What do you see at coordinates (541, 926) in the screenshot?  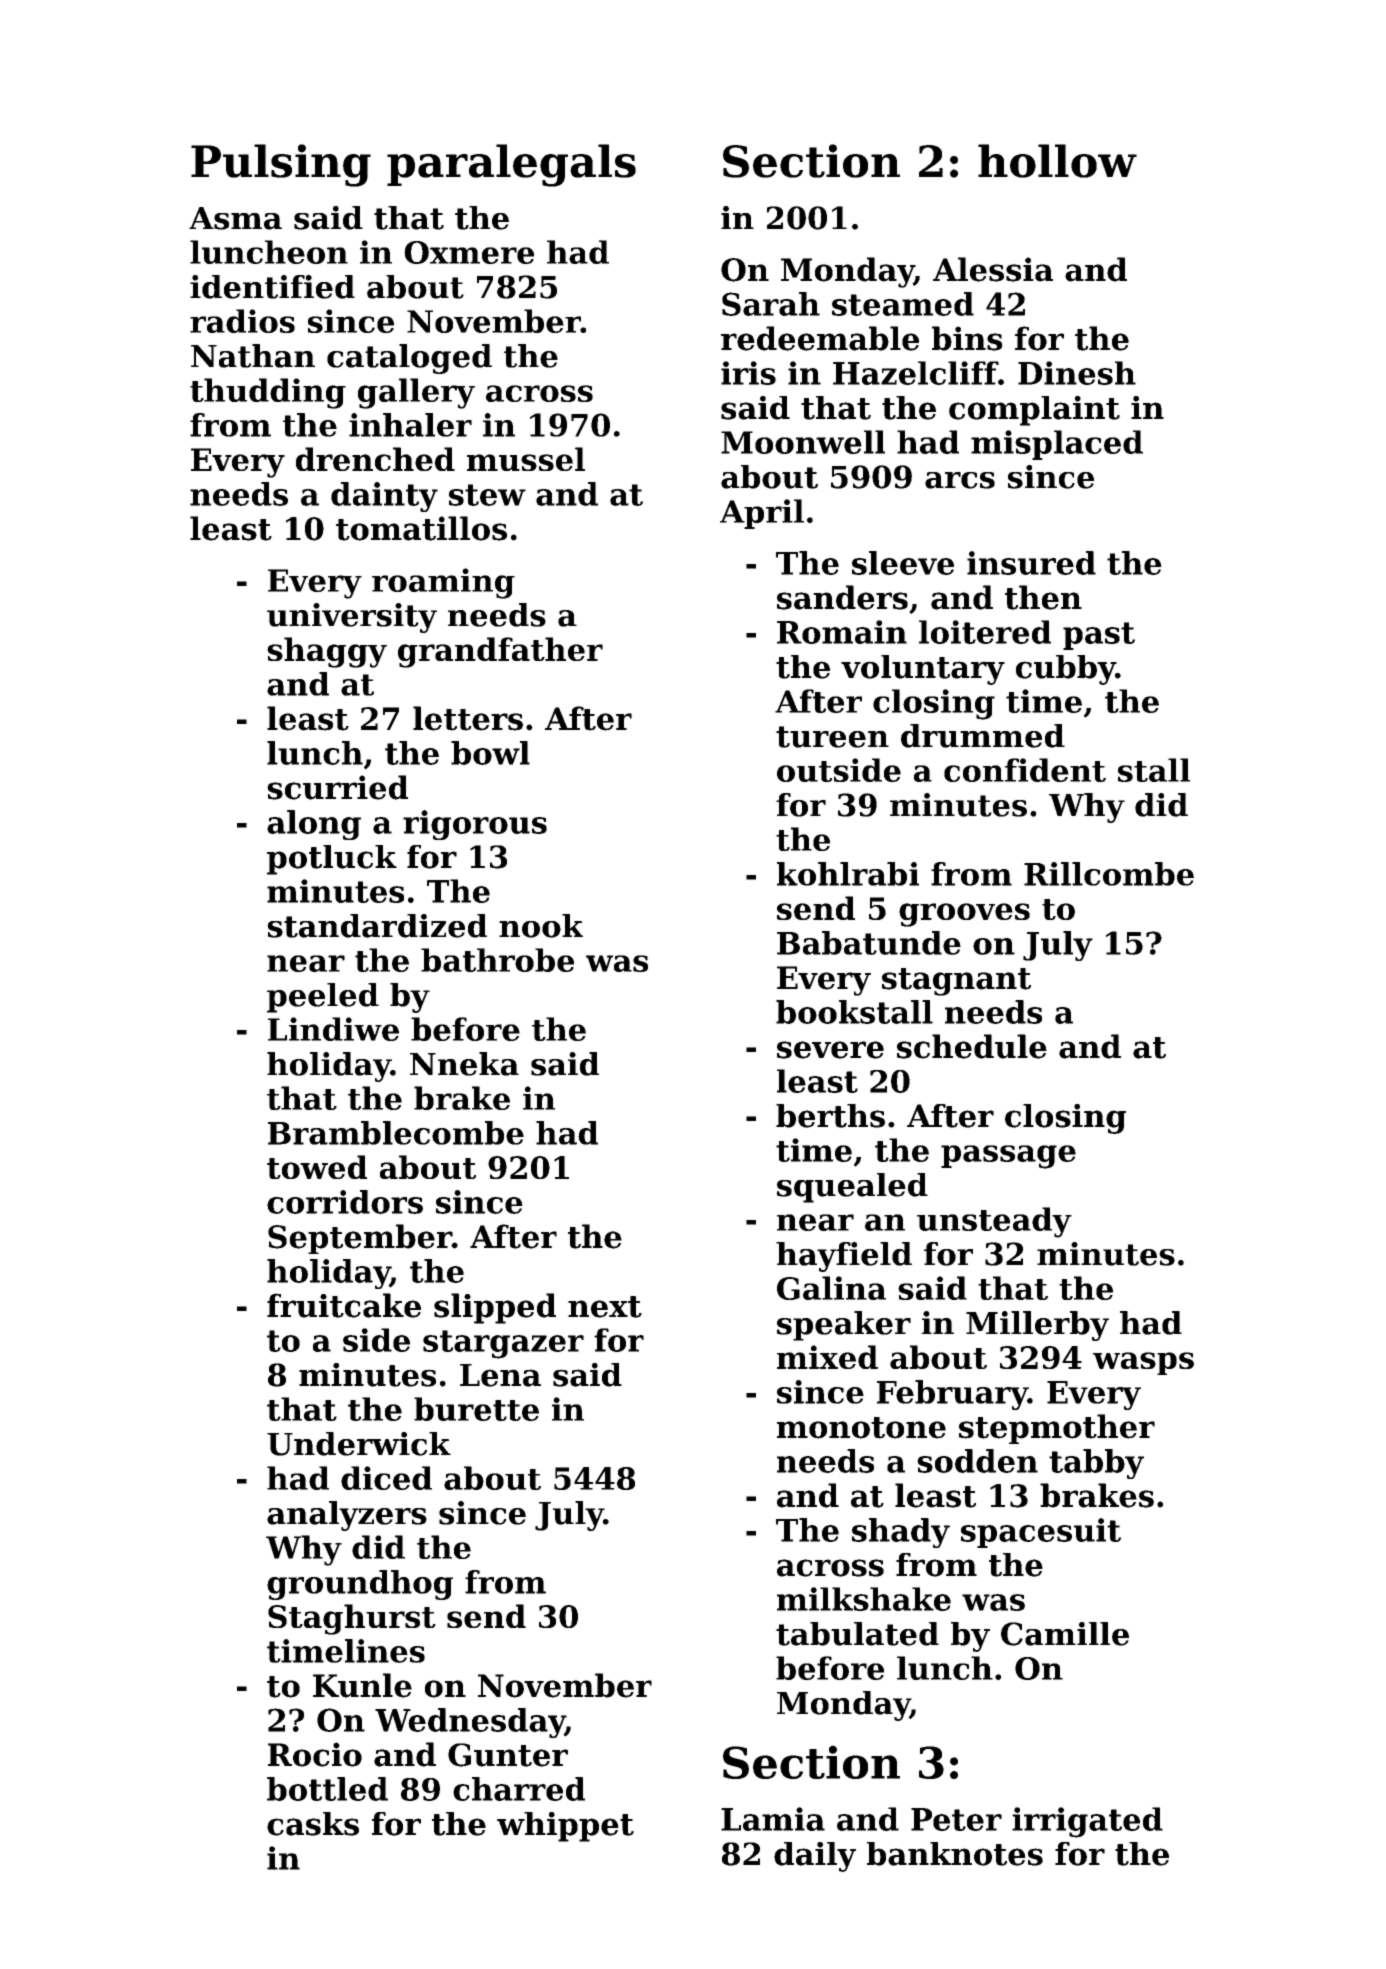 I see `nook` at bounding box center [541, 926].
